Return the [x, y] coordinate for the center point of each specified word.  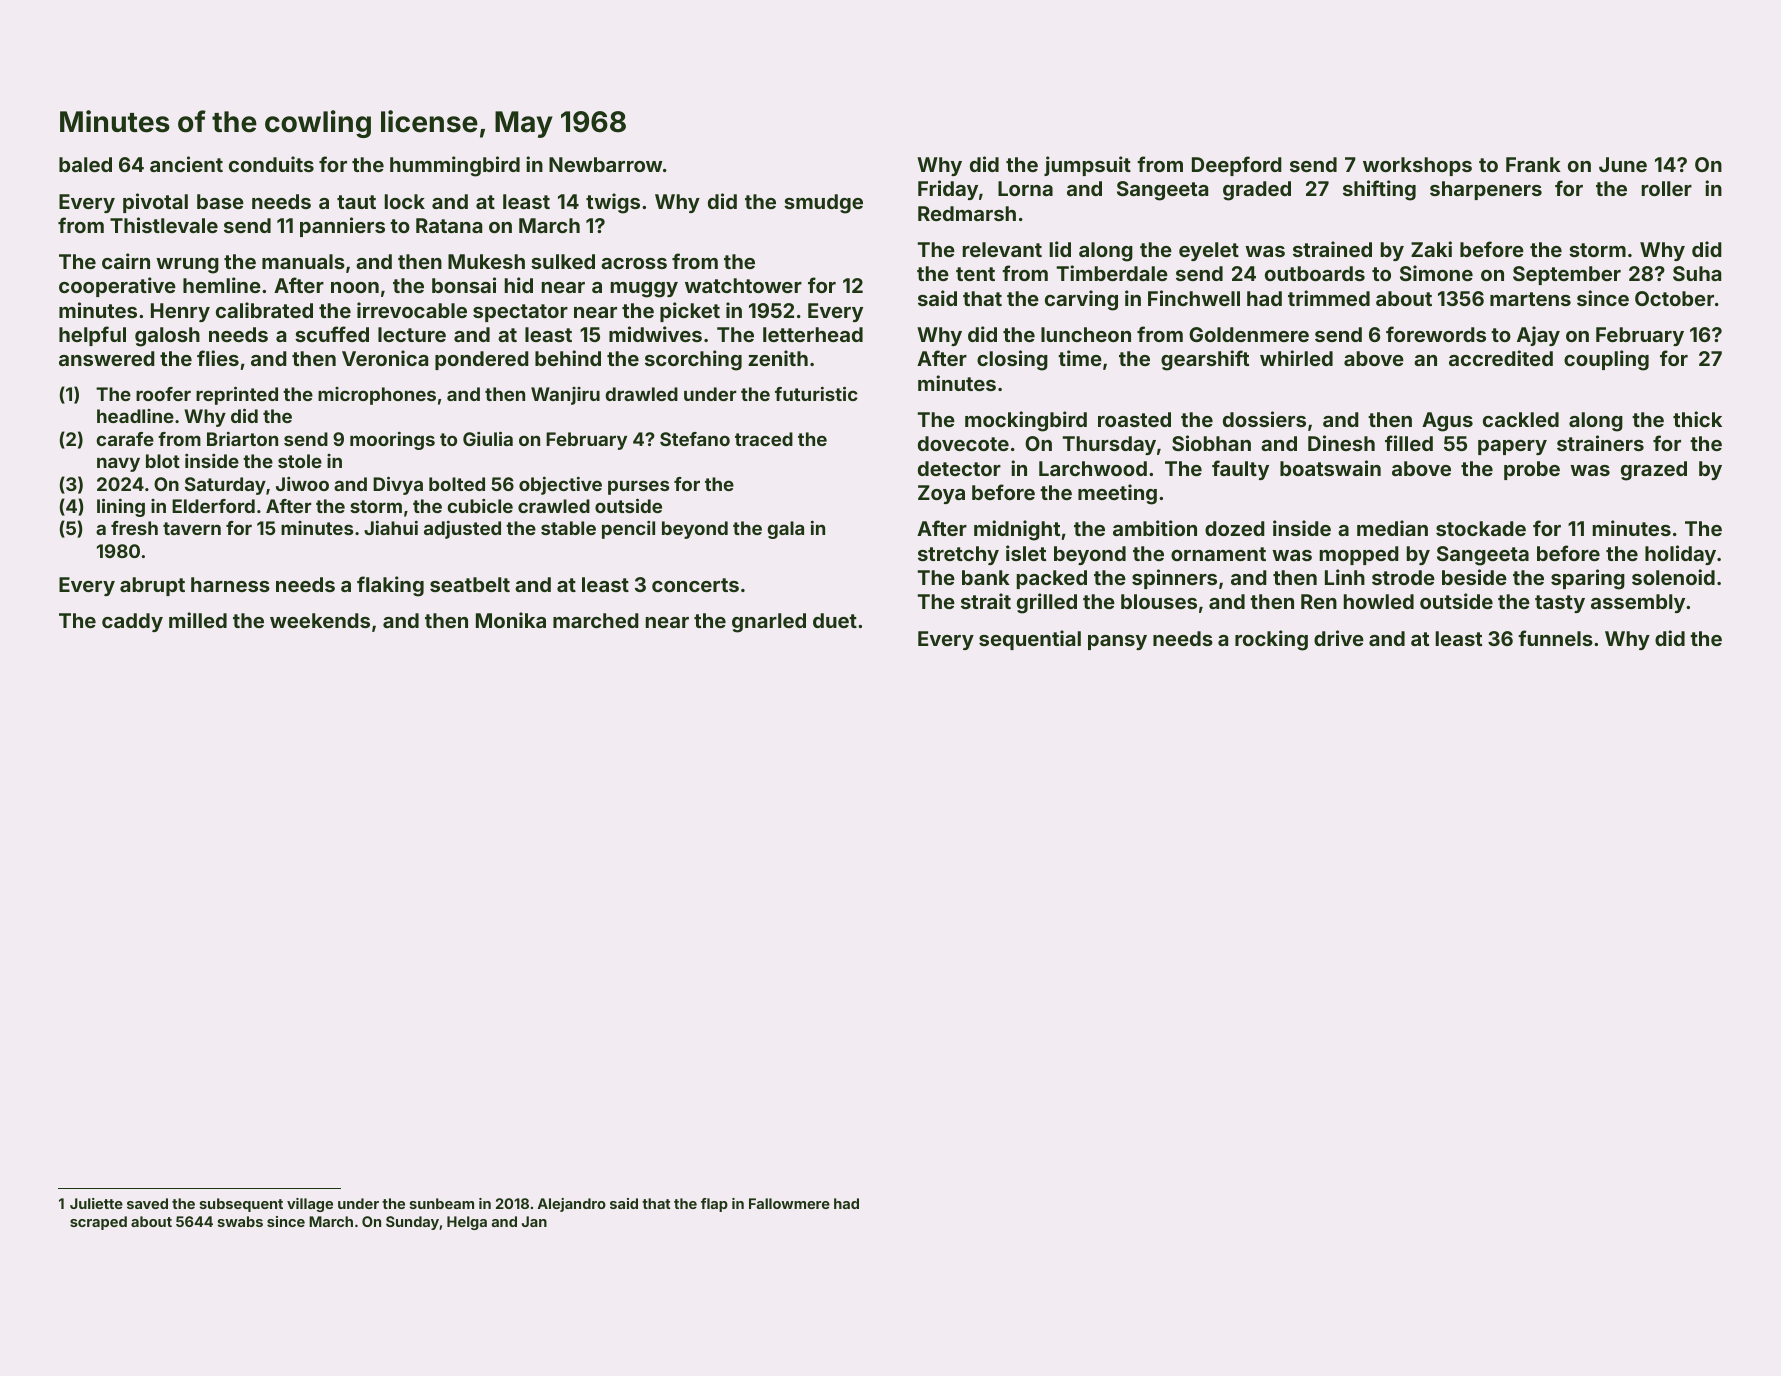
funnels [1555, 638]
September [1567, 275]
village [310, 1205]
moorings [392, 441]
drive [1339, 638]
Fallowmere [789, 1203]
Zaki [1431, 249]
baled [85, 164]
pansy [1117, 642]
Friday [948, 190]
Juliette [96, 1203]
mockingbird [1026, 421]
